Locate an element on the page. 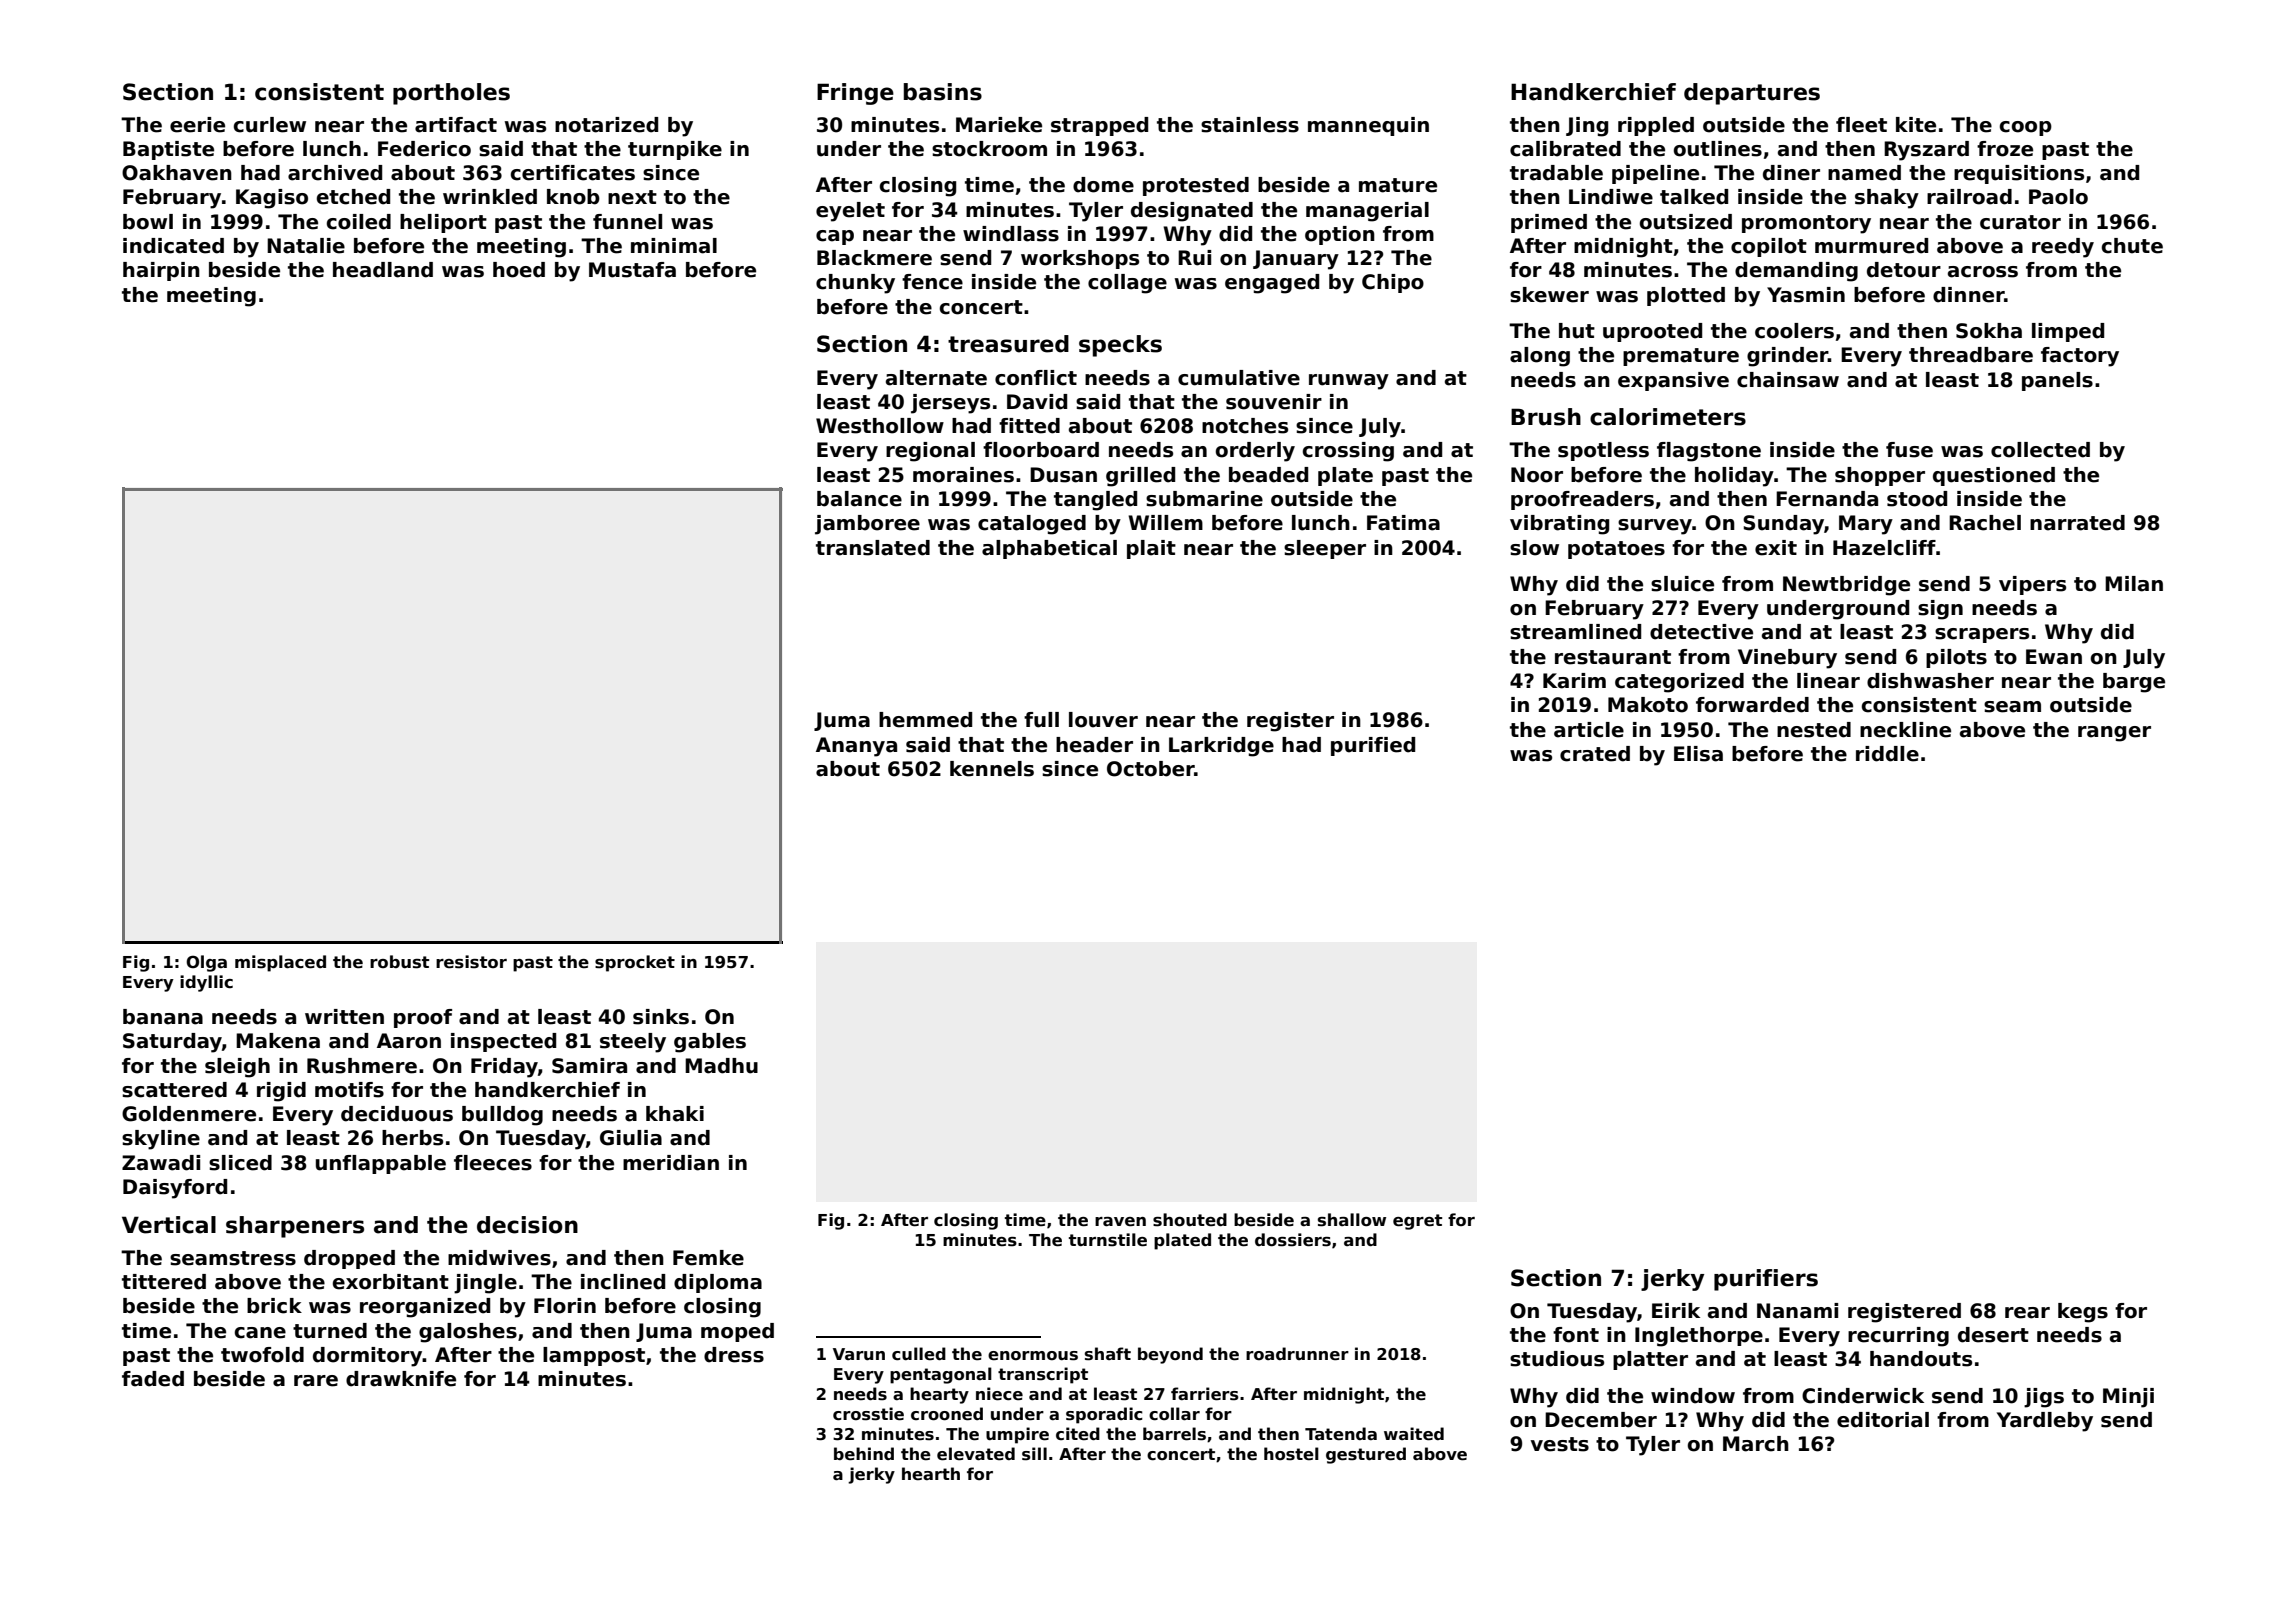  chute is located at coordinates (2132, 246).
